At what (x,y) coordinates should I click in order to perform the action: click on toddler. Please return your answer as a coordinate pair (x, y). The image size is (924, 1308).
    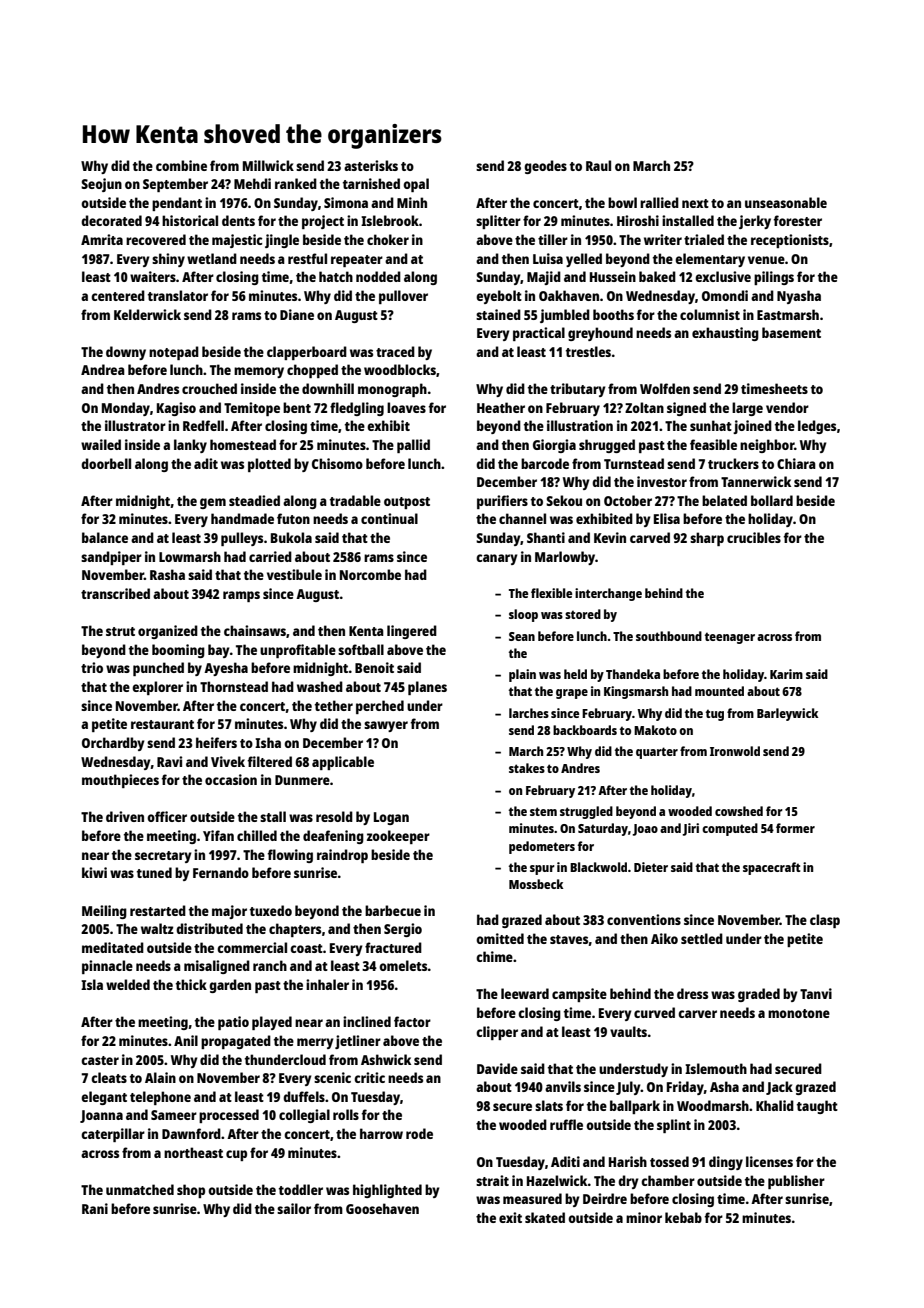
    Looking at the image, I should click on (301, 1189).
